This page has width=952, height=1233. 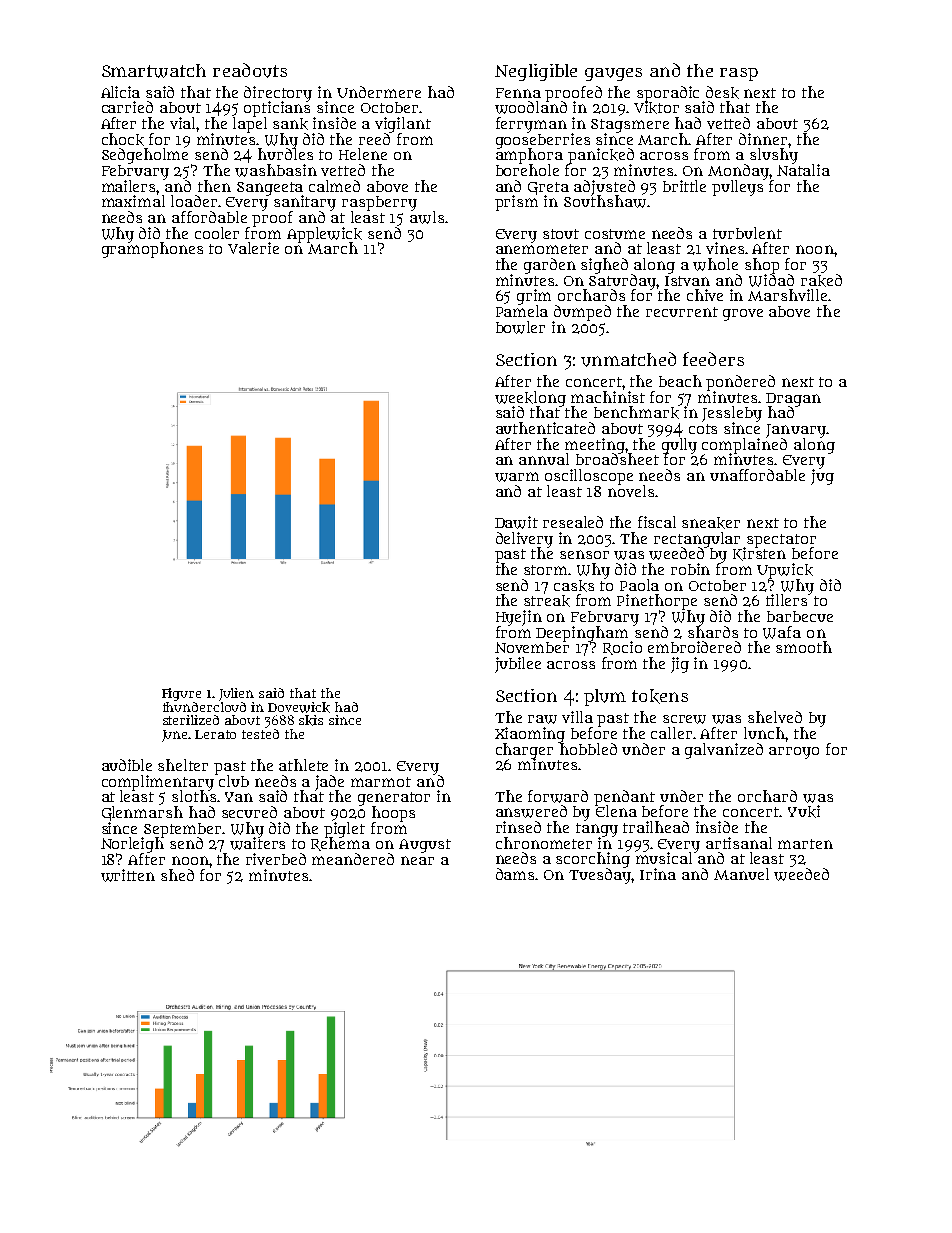 What do you see at coordinates (518, 665) in the page?
I see `jubilee` at bounding box center [518, 665].
